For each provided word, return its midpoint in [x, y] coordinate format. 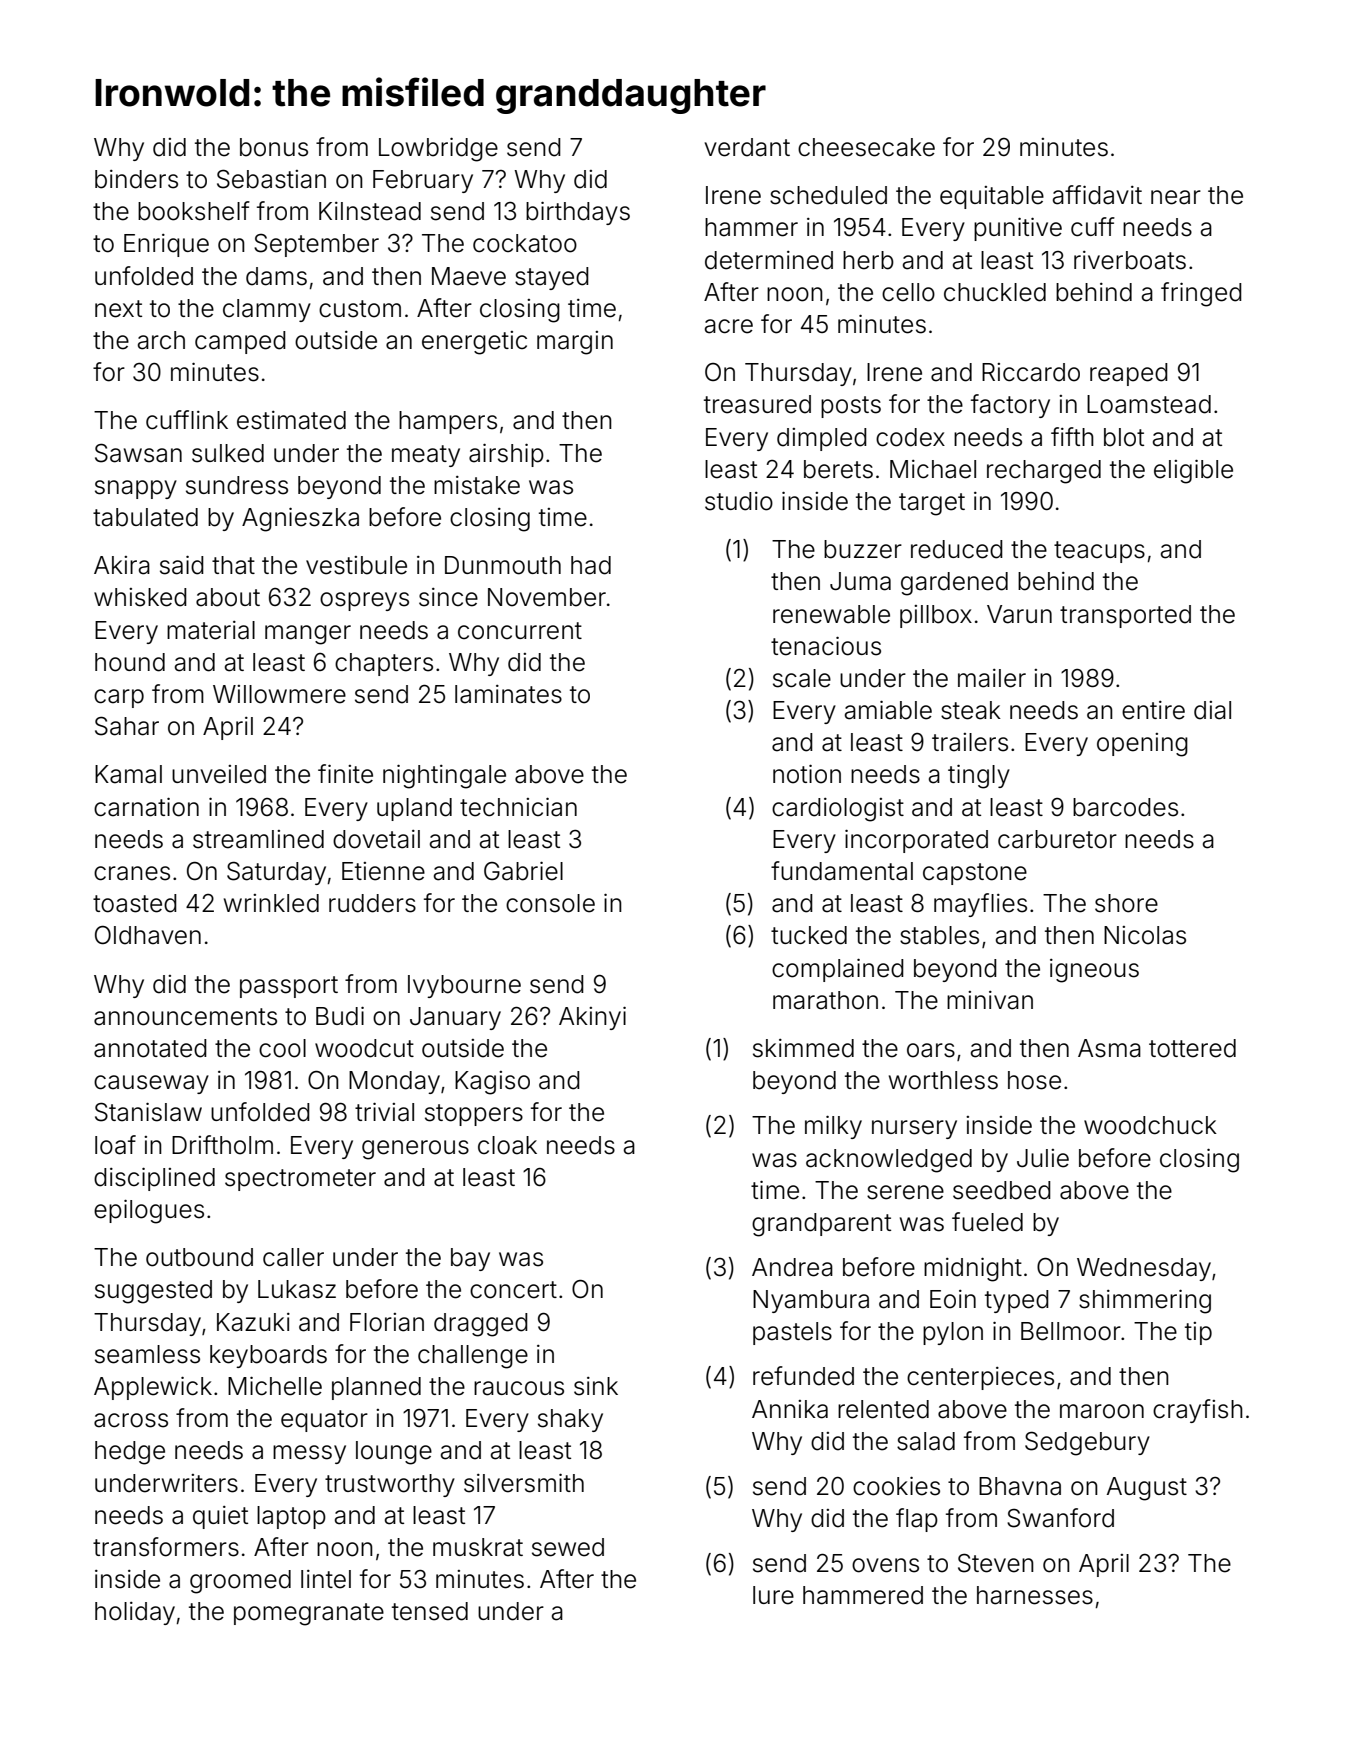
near [1176, 197]
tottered [1192, 1048]
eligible [1193, 471]
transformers [166, 1547]
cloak [507, 1145]
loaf [115, 1145]
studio [739, 501]
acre [729, 326]
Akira [122, 565]
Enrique [166, 245]
